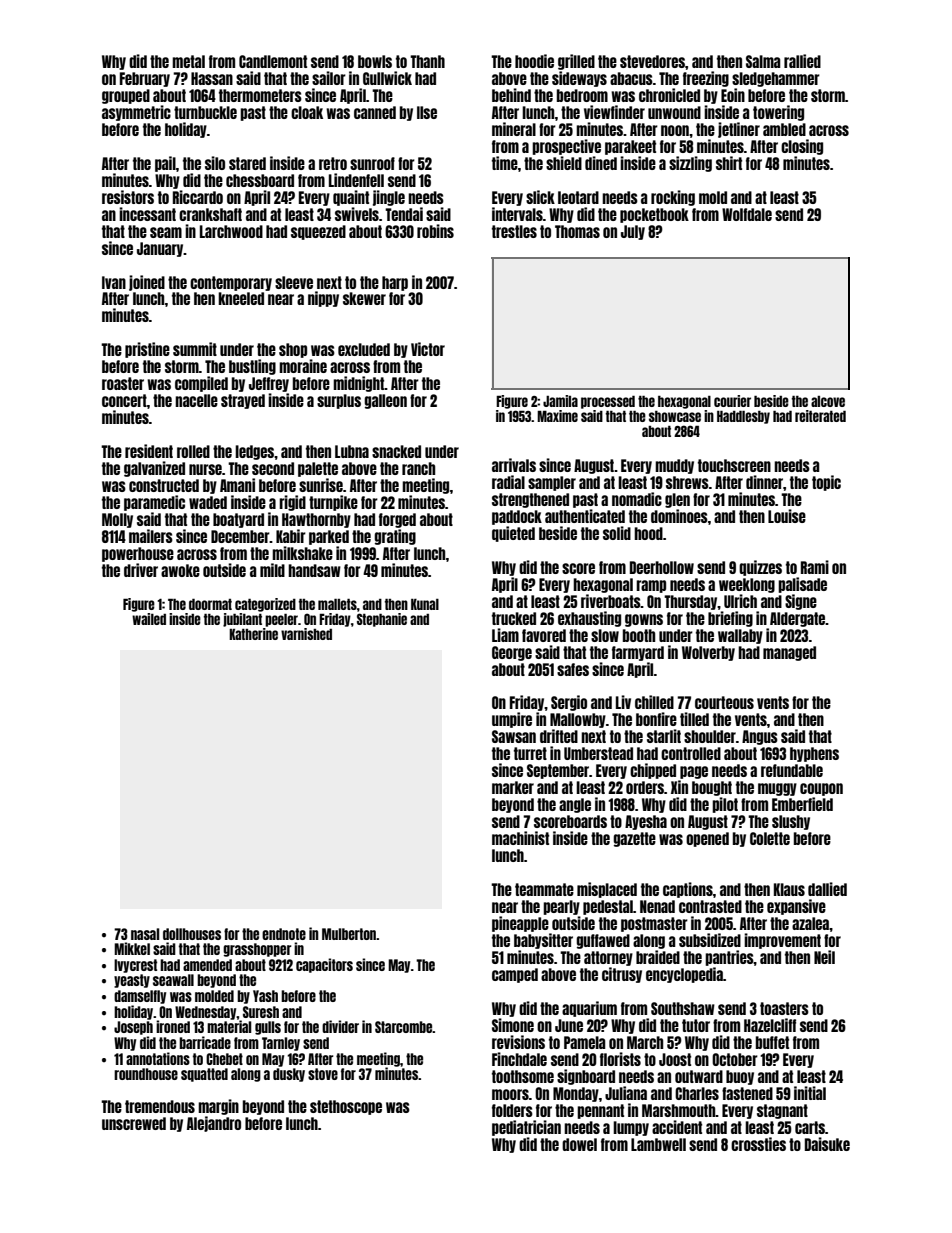 The width and height of the image is (952, 1233). I want to click on muddy, so click(674, 466).
